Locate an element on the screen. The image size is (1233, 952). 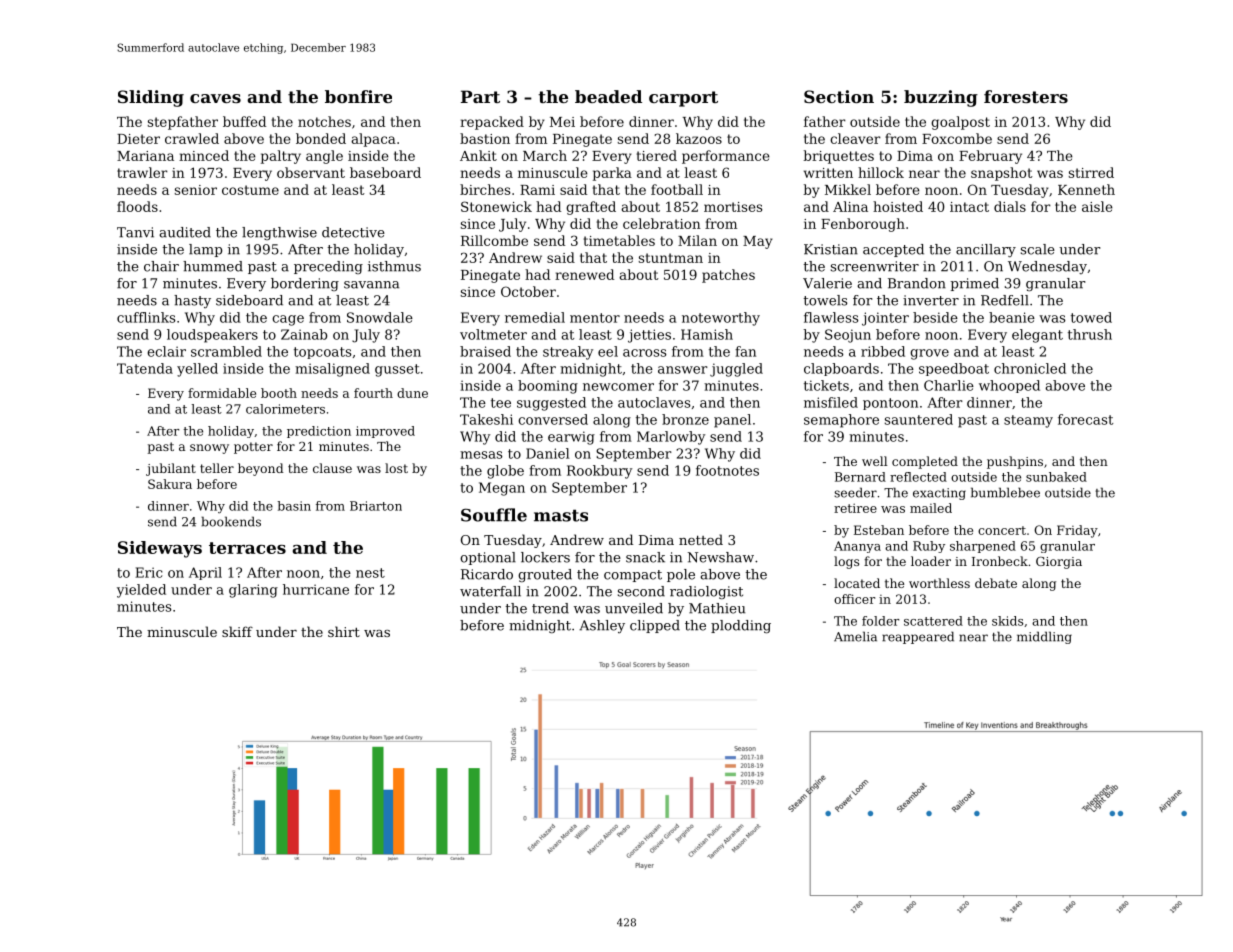
shirt is located at coordinates (344, 631).
